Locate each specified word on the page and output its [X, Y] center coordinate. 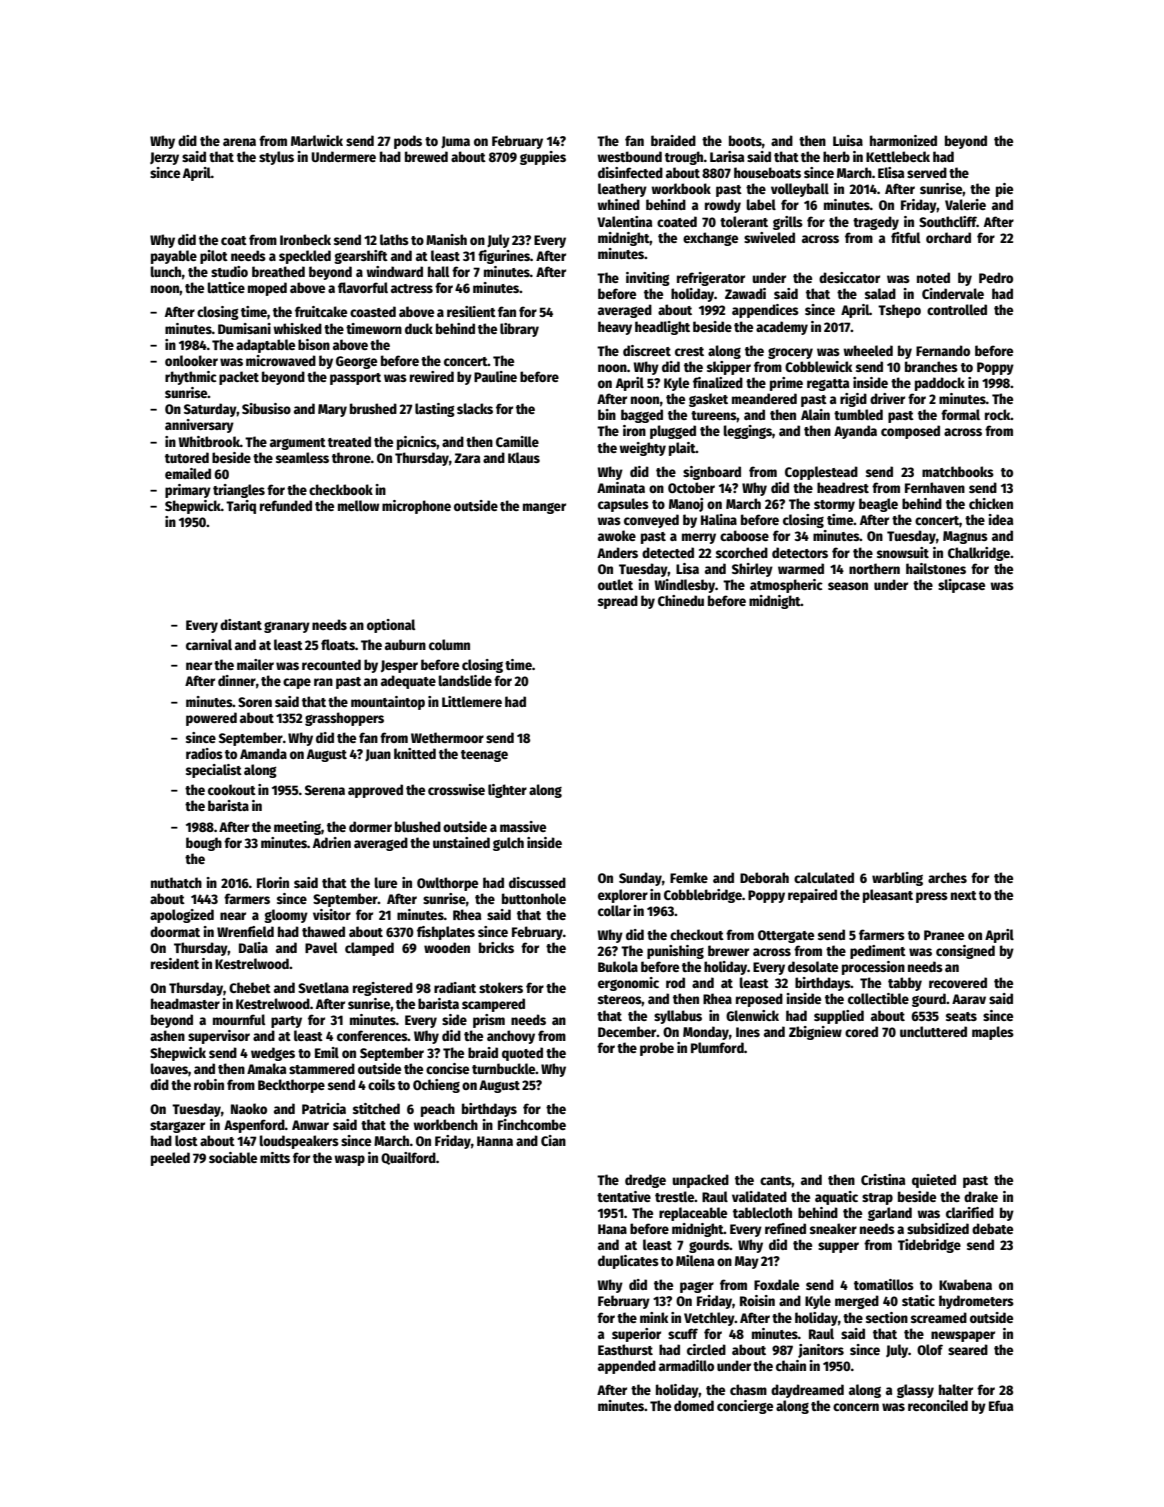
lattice [226, 287]
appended [627, 1367]
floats [338, 644]
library [519, 330]
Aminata [621, 487]
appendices [765, 311]
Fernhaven [935, 487]
